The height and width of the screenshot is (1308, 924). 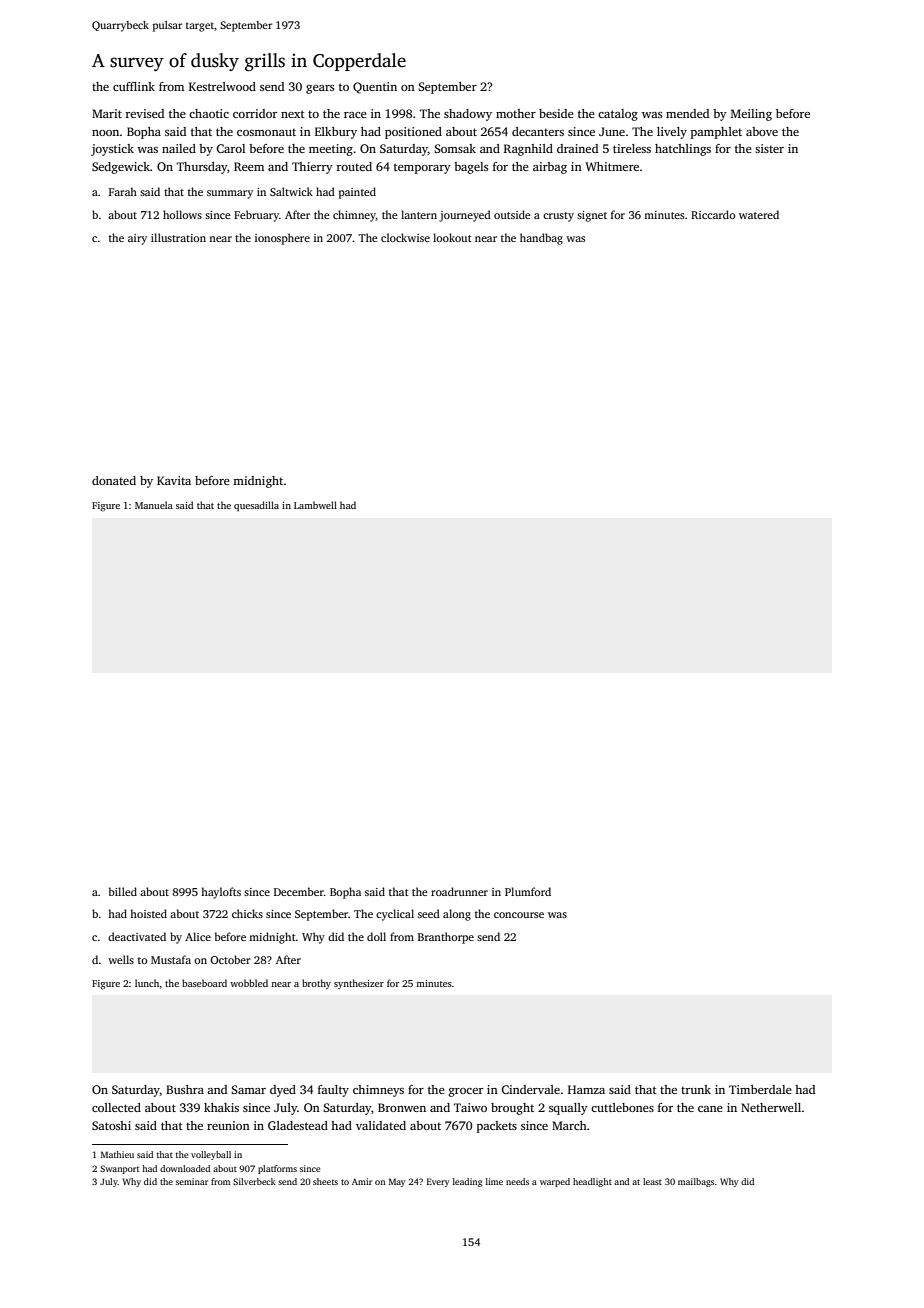 What do you see at coordinates (759, 214) in the screenshot?
I see `watered` at bounding box center [759, 214].
